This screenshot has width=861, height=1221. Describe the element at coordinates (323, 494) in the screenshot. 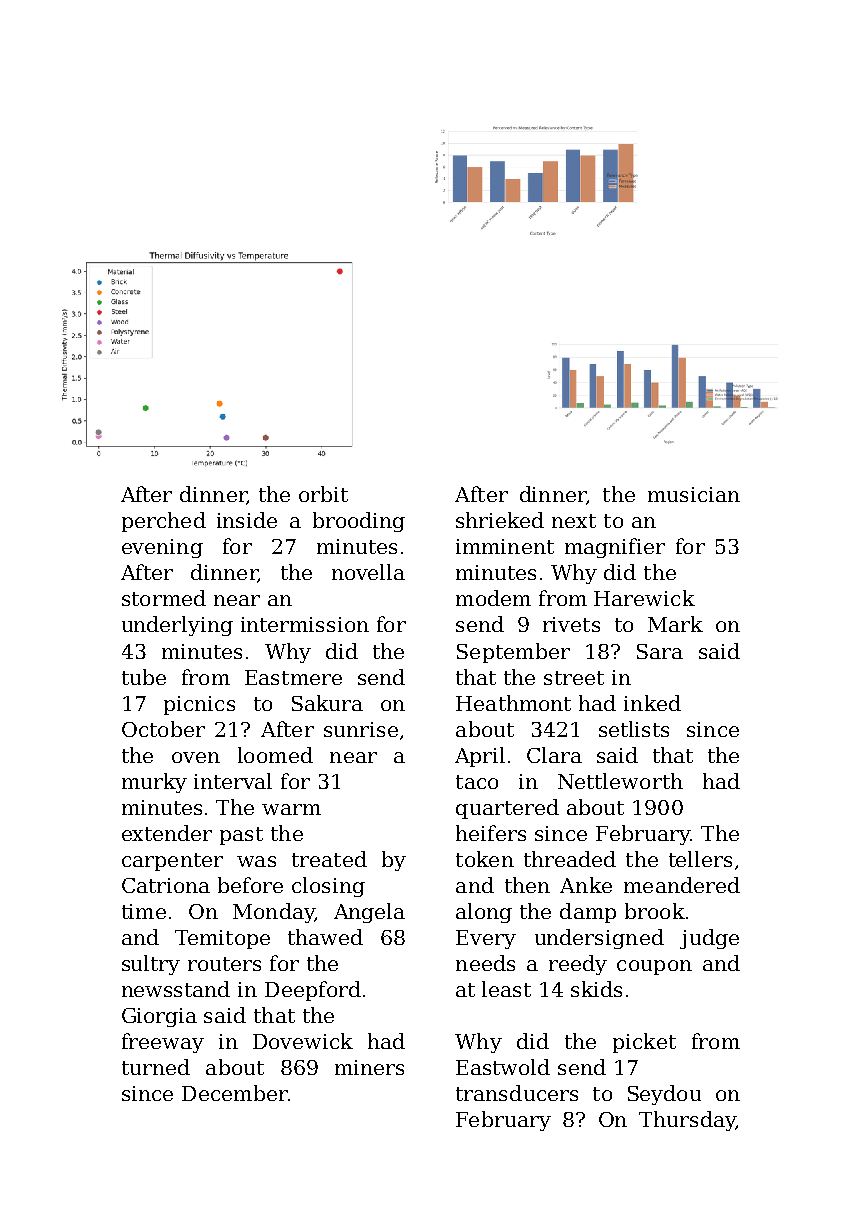

I see `orbit` at that location.
